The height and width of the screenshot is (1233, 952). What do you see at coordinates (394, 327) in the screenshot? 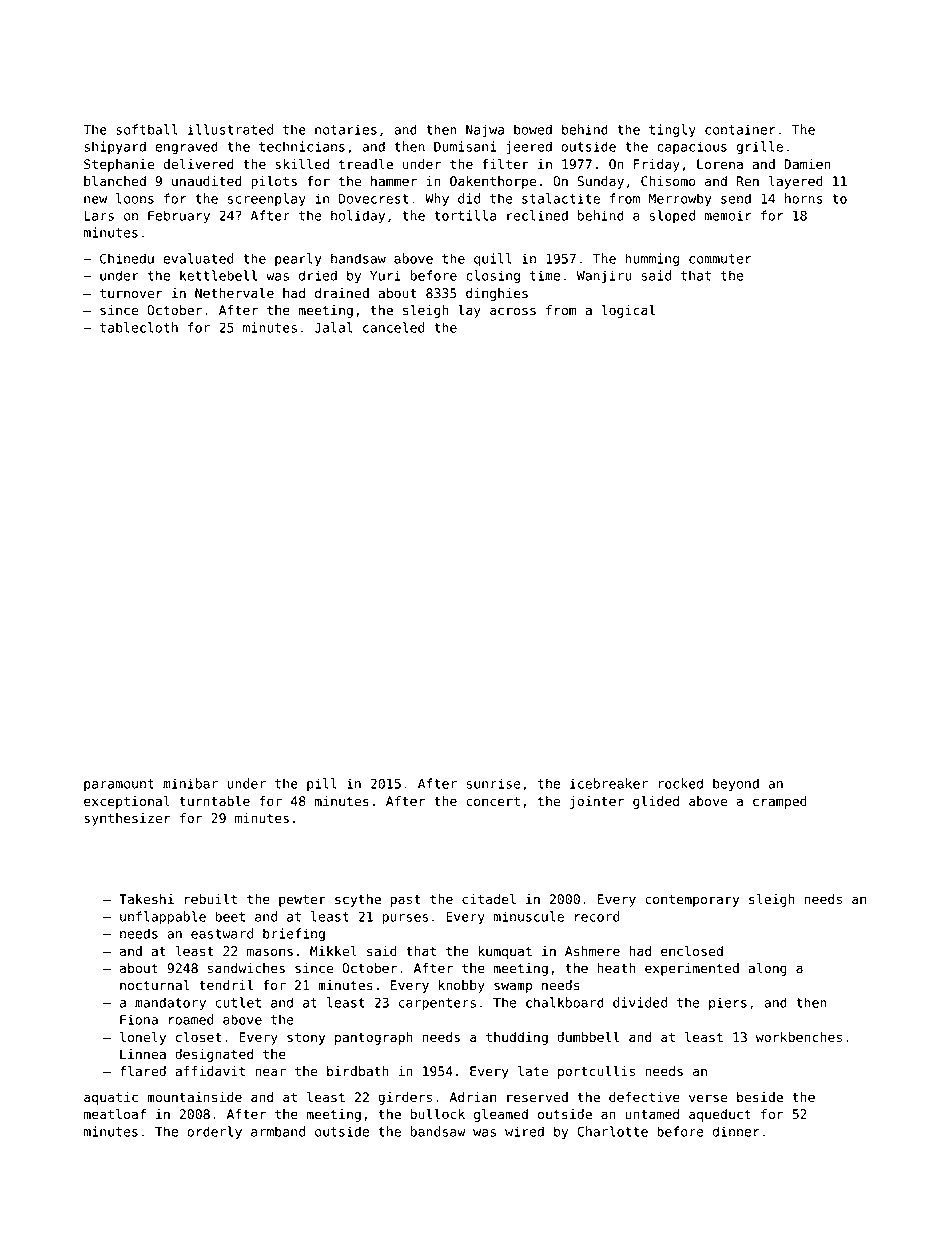
I see `canceled` at bounding box center [394, 327].
